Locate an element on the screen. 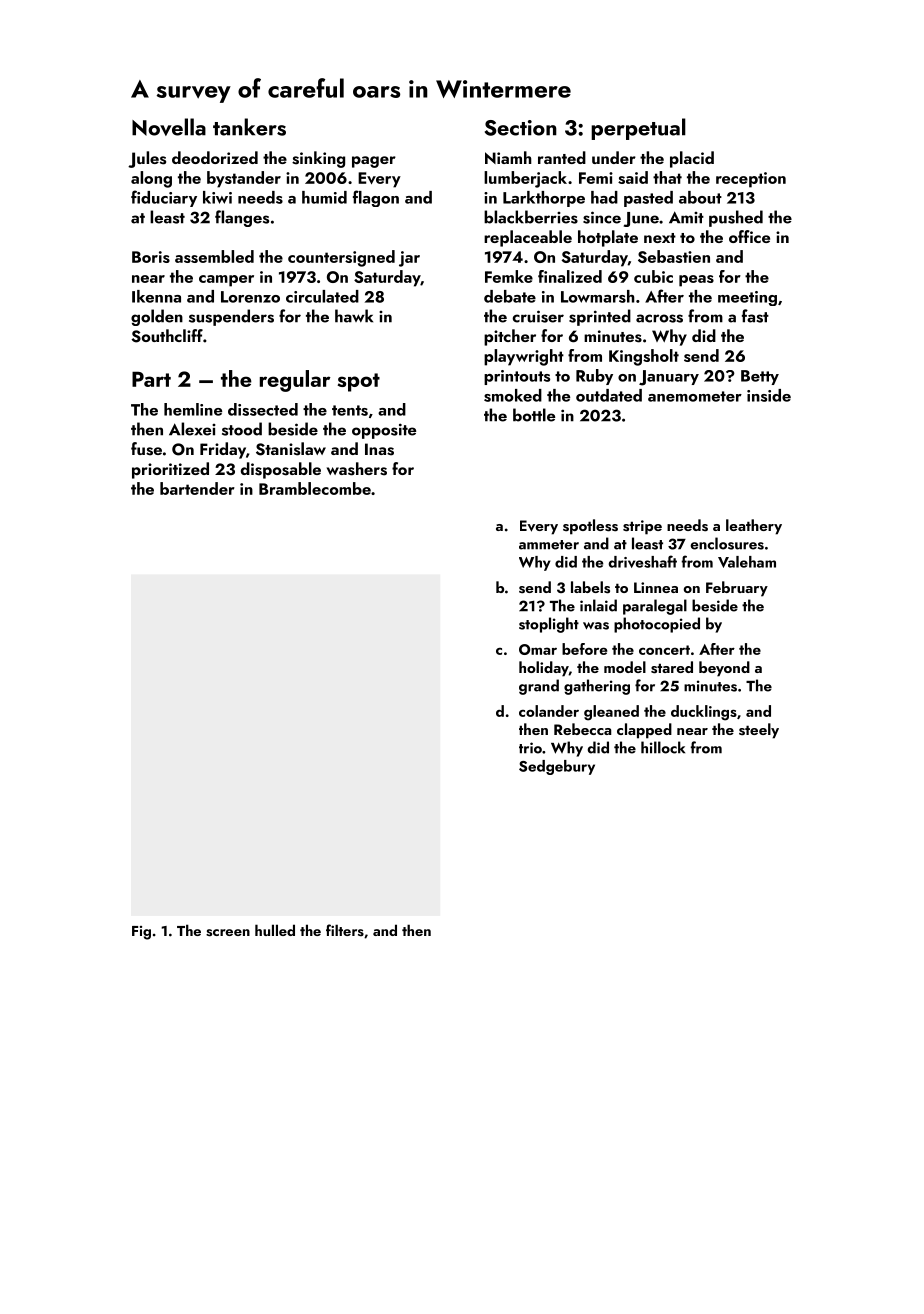 The height and width of the screenshot is (1314, 924). trio is located at coordinates (530, 748).
